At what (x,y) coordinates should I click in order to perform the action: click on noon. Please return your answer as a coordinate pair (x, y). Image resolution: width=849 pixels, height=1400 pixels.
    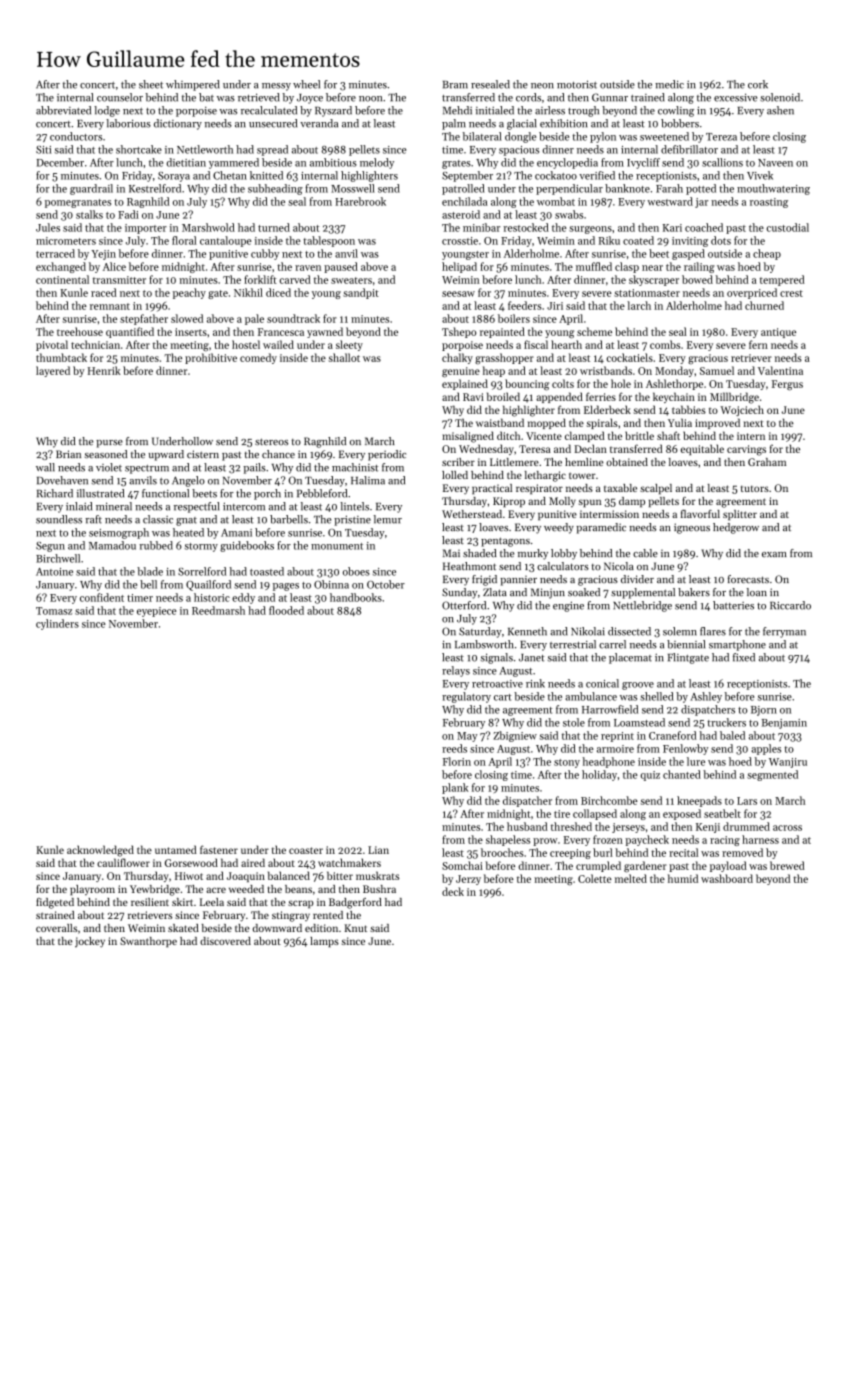
    Looking at the image, I should click on (370, 99).
